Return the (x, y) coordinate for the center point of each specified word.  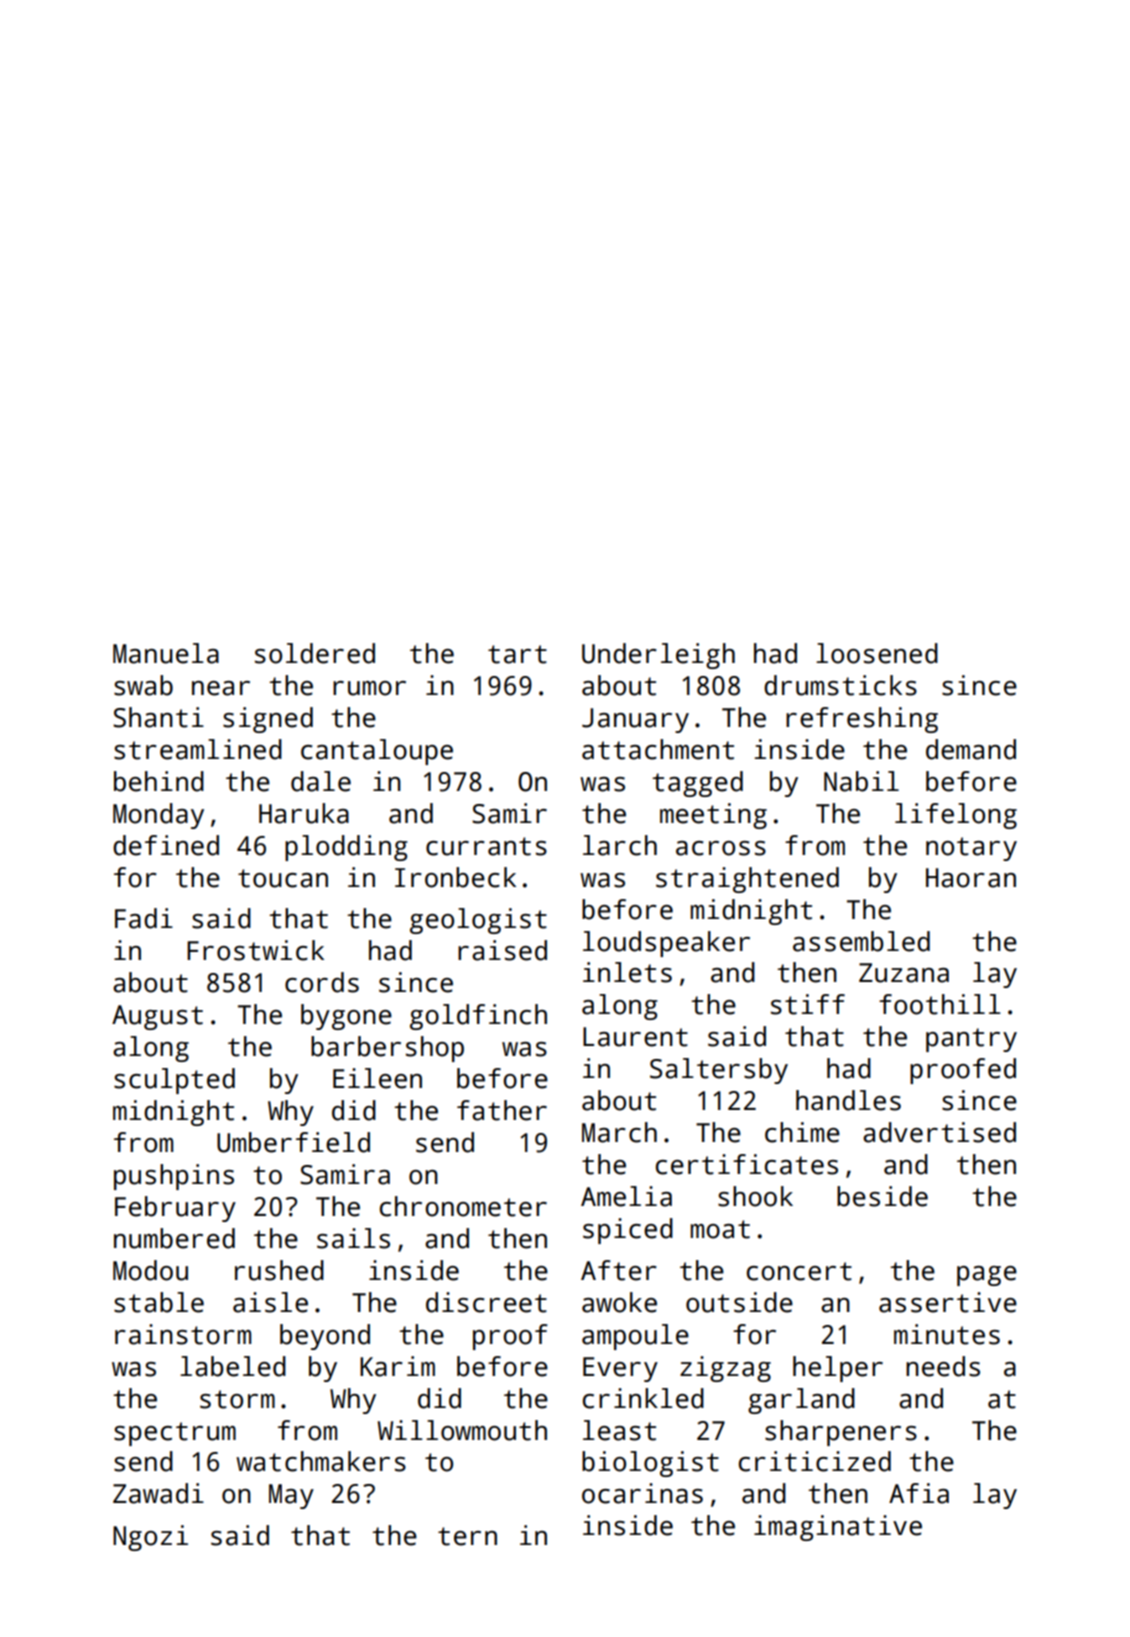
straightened (747, 880)
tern (467, 1536)
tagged (697, 784)
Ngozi (150, 1538)
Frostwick (255, 950)
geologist (478, 921)
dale (321, 781)
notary (971, 849)
